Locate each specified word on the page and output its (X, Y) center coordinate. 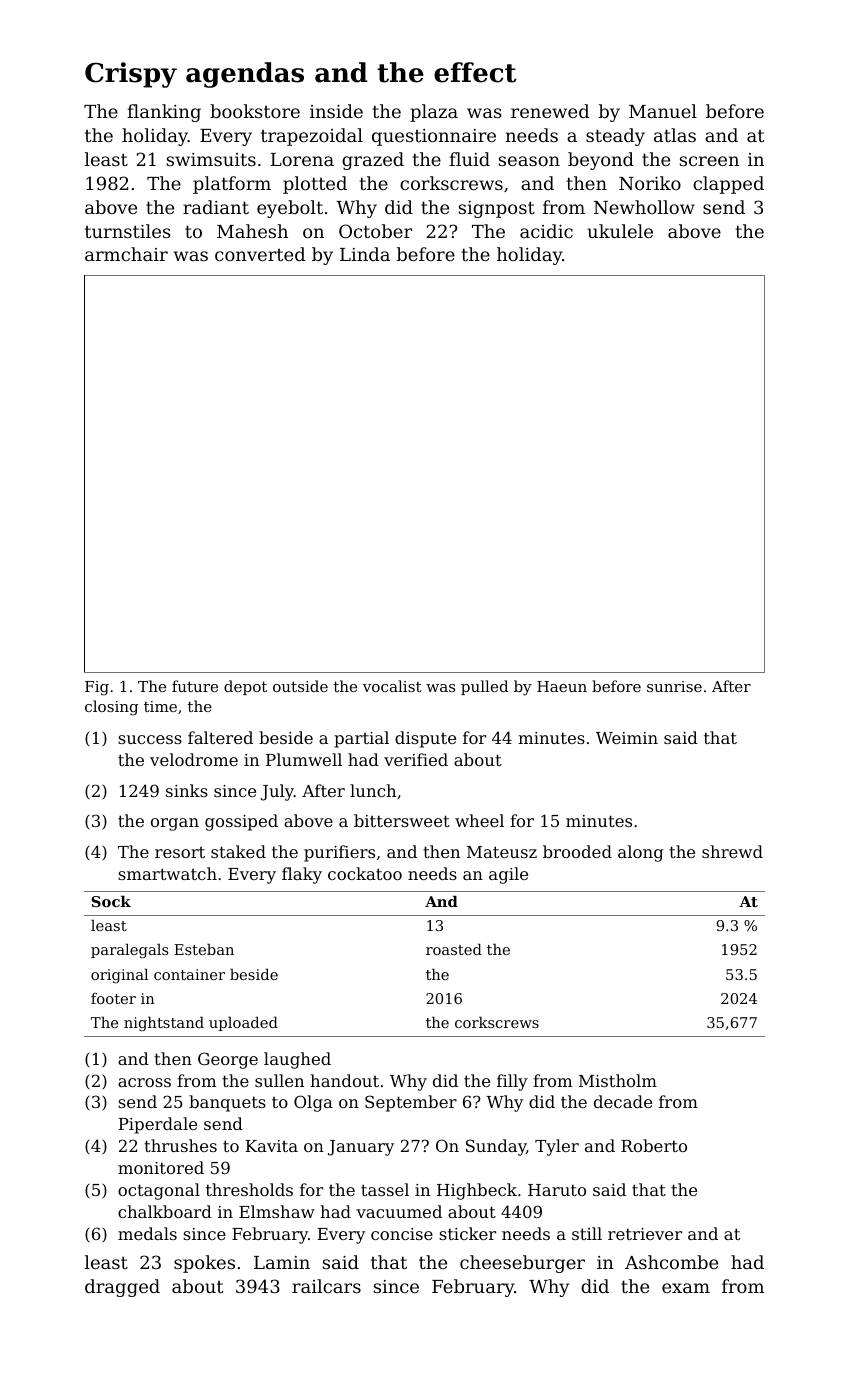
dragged (122, 1288)
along (640, 853)
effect (475, 72)
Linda (365, 254)
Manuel (663, 111)
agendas (245, 75)
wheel (479, 820)
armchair (126, 254)
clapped (728, 185)
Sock (111, 901)
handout (344, 1080)
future (195, 686)
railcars (326, 1286)
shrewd (732, 851)
